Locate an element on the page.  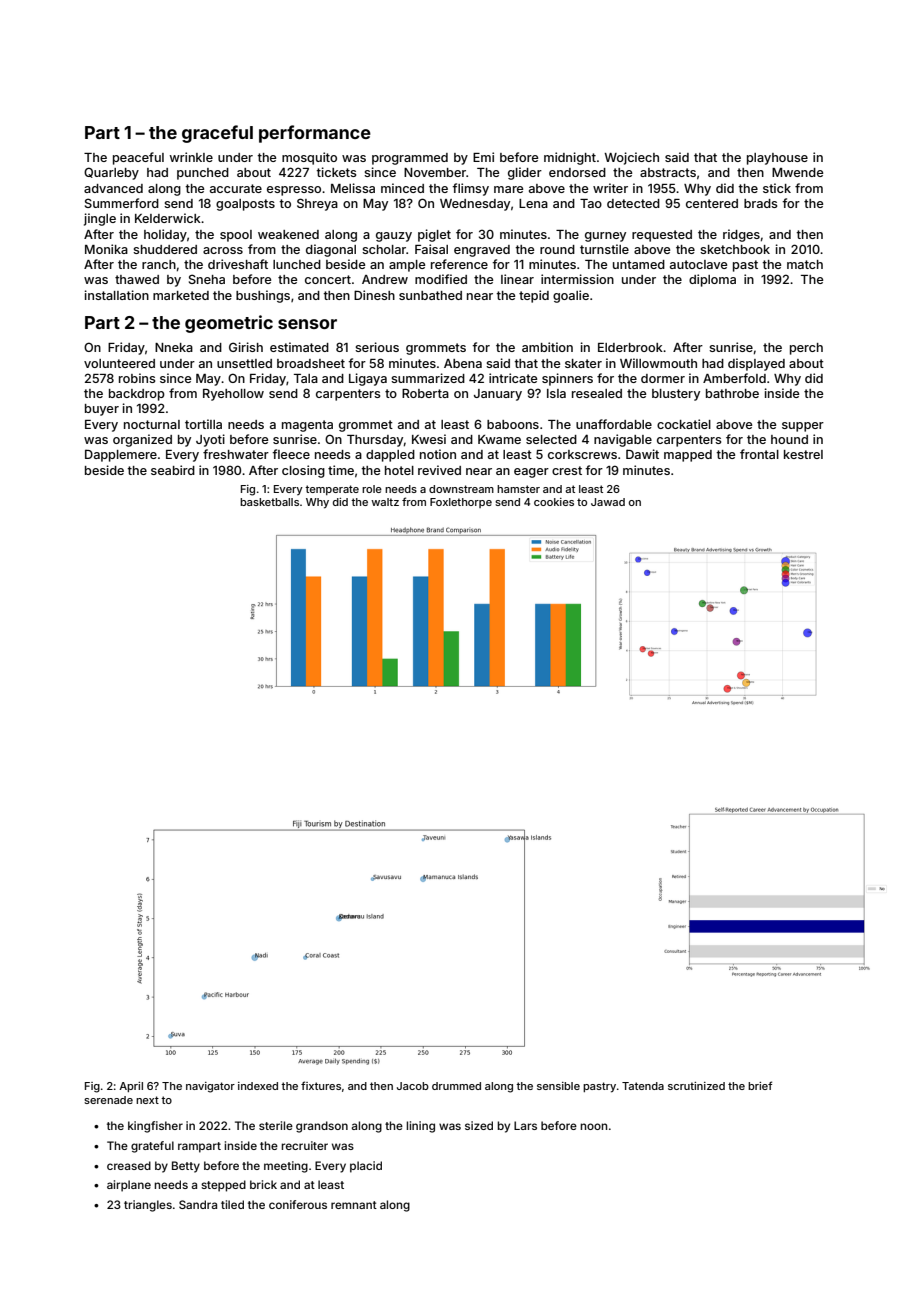
next is located at coordinates (147, 1100).
